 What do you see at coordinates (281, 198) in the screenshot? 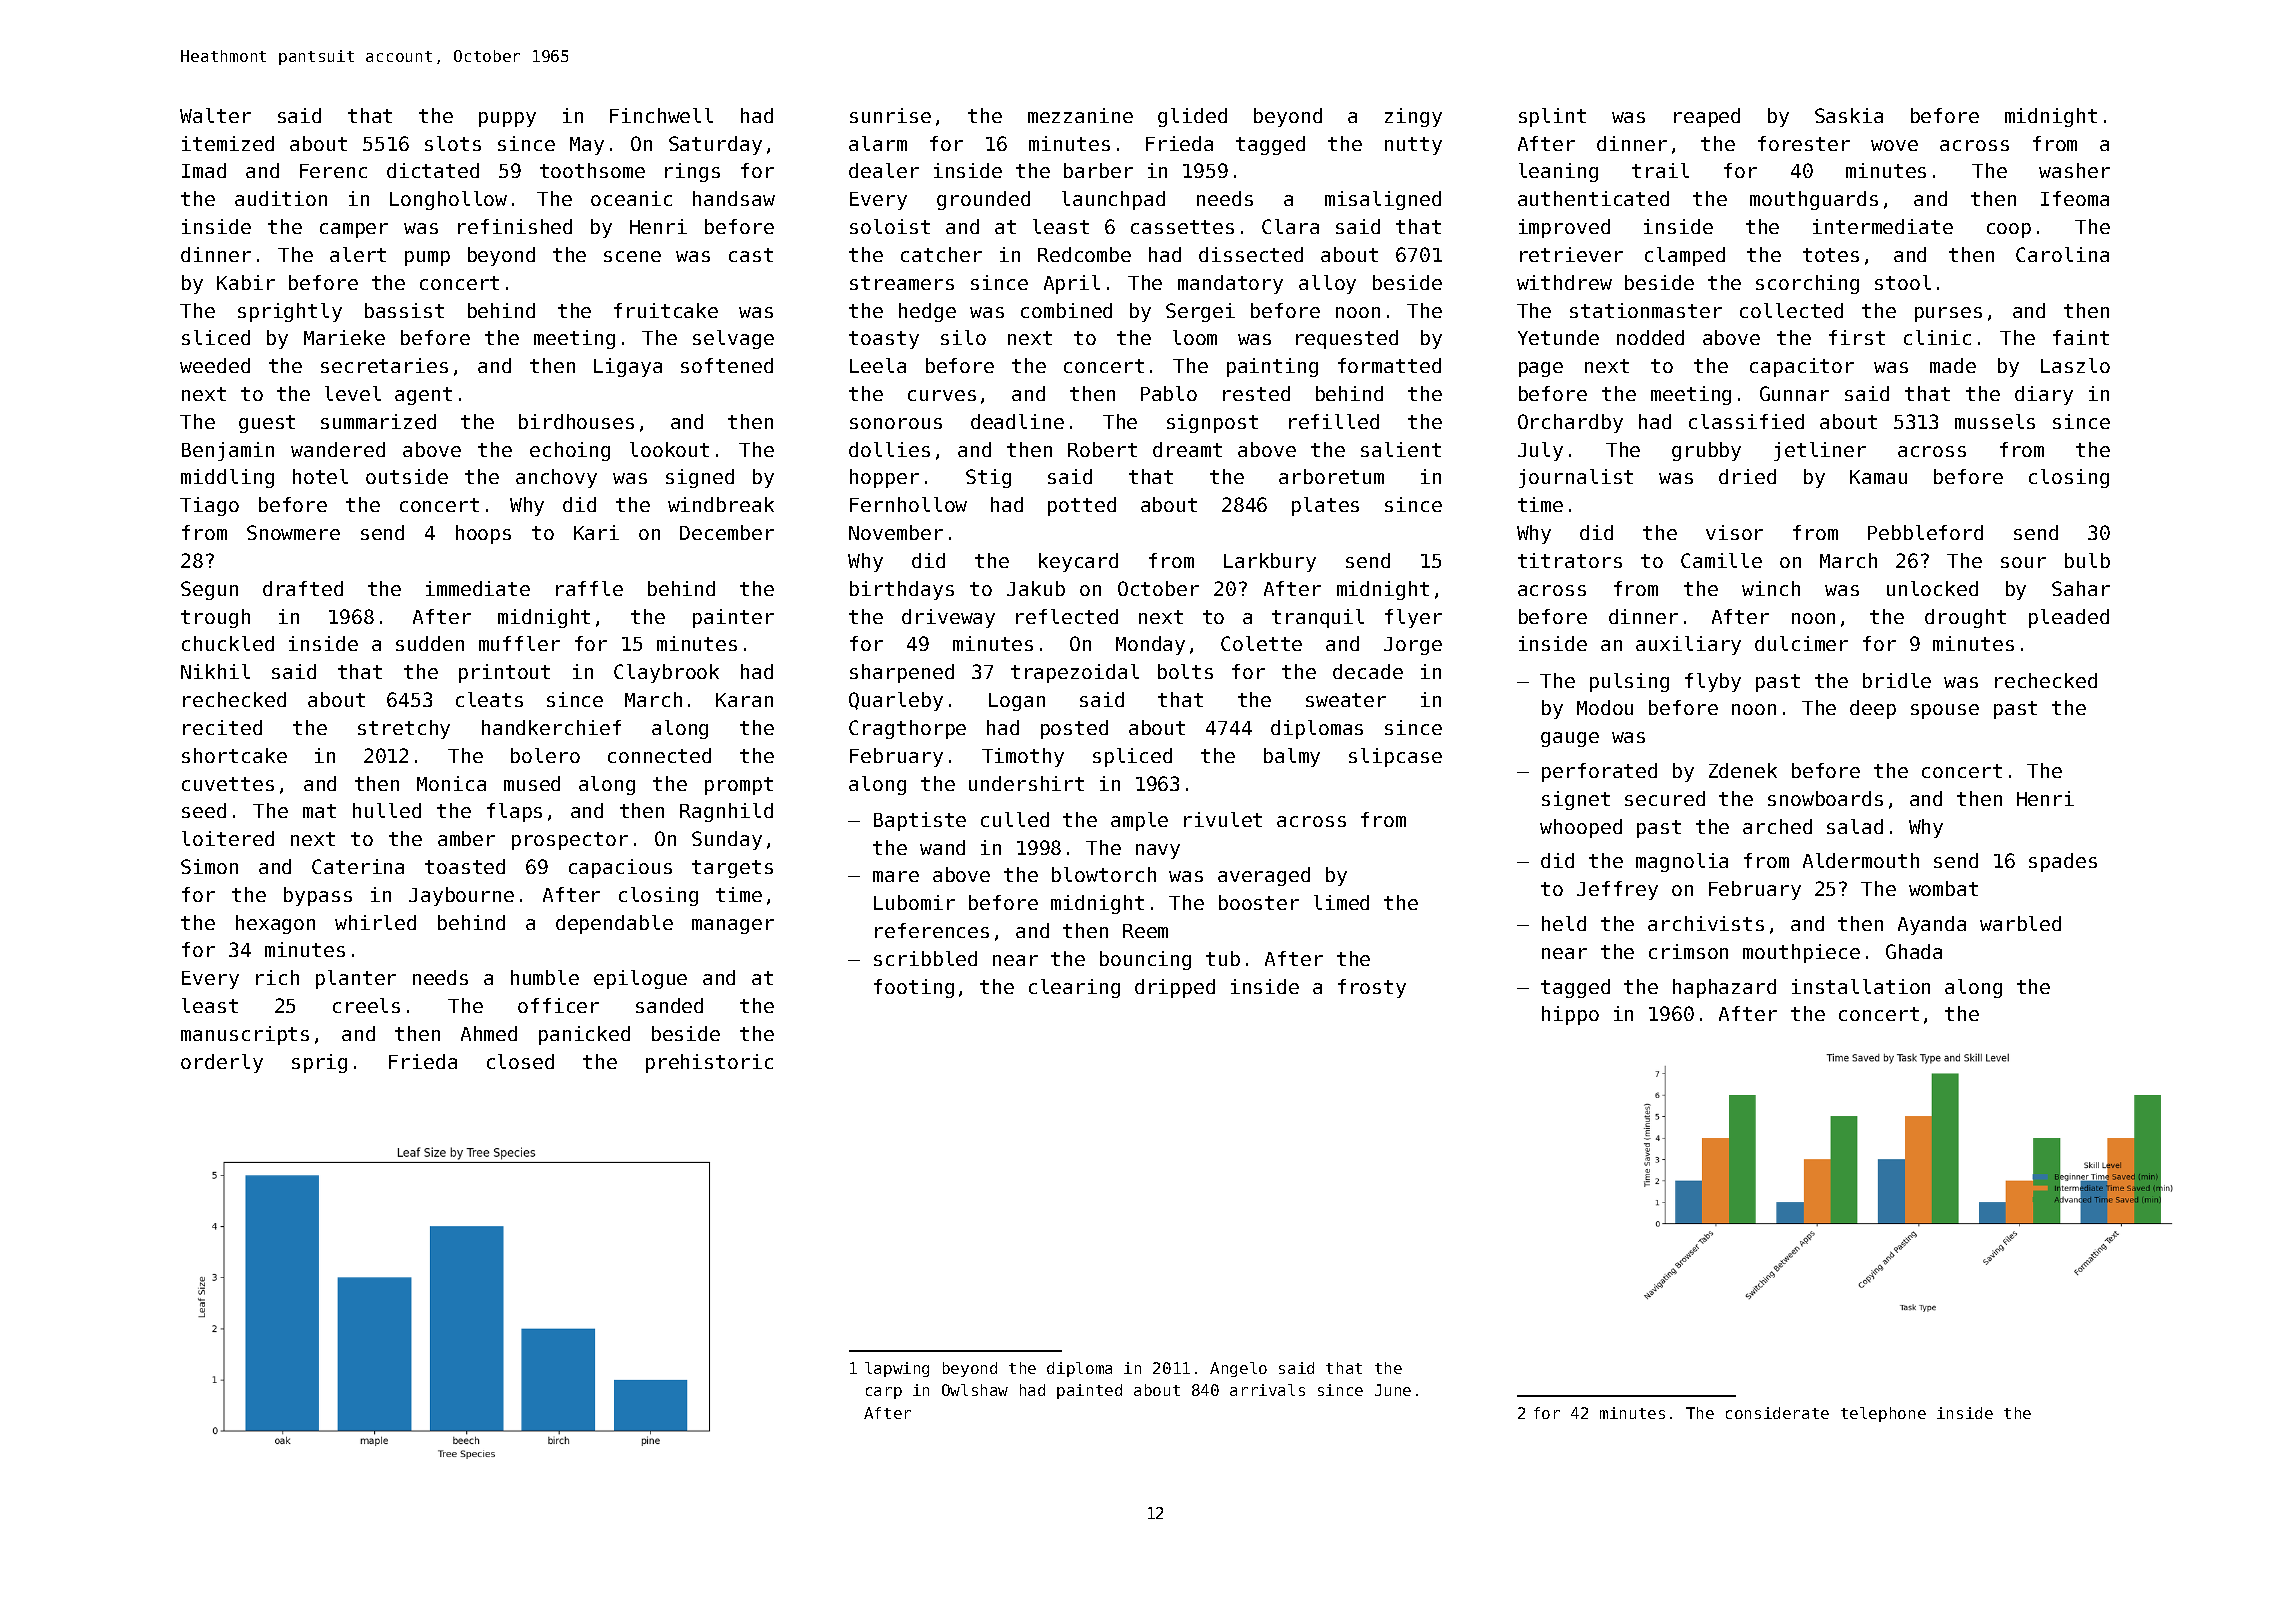
I see `audition` at bounding box center [281, 198].
